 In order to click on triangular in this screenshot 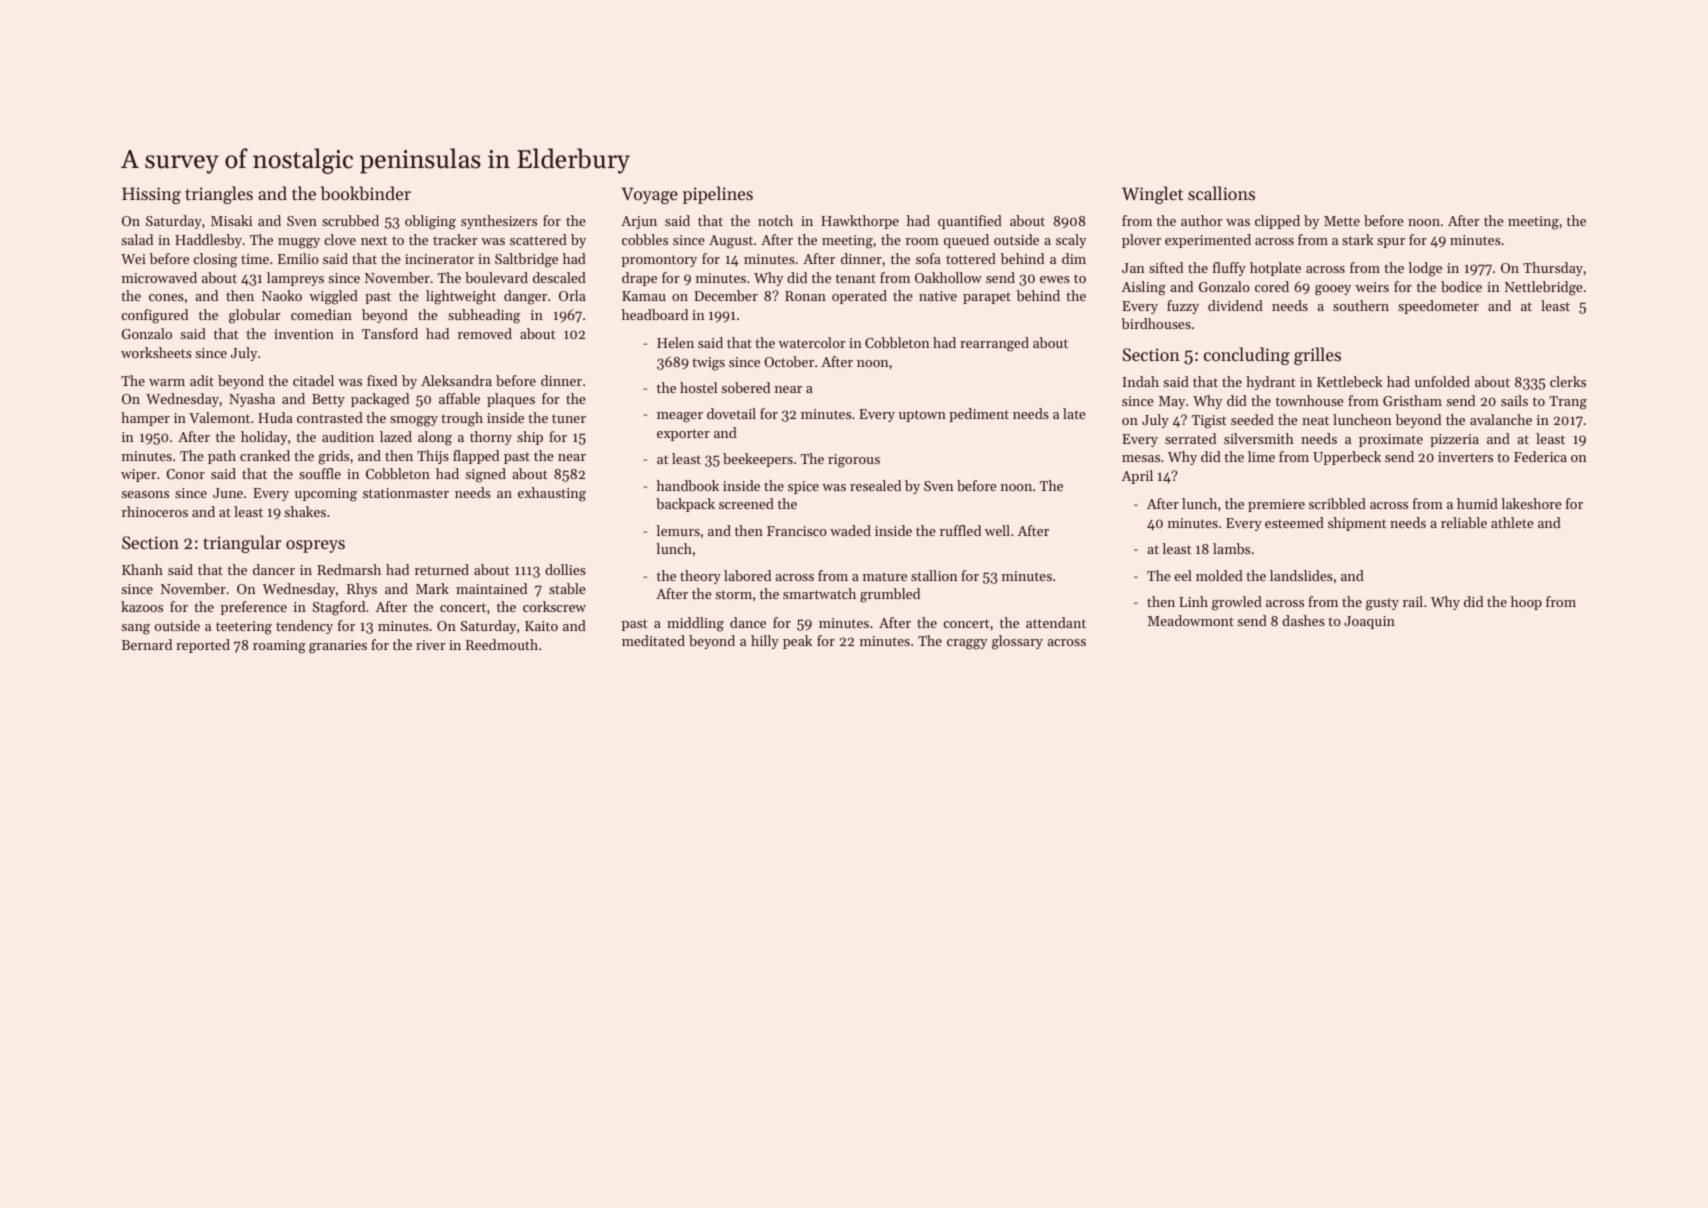, I will do `click(242, 544)`.
